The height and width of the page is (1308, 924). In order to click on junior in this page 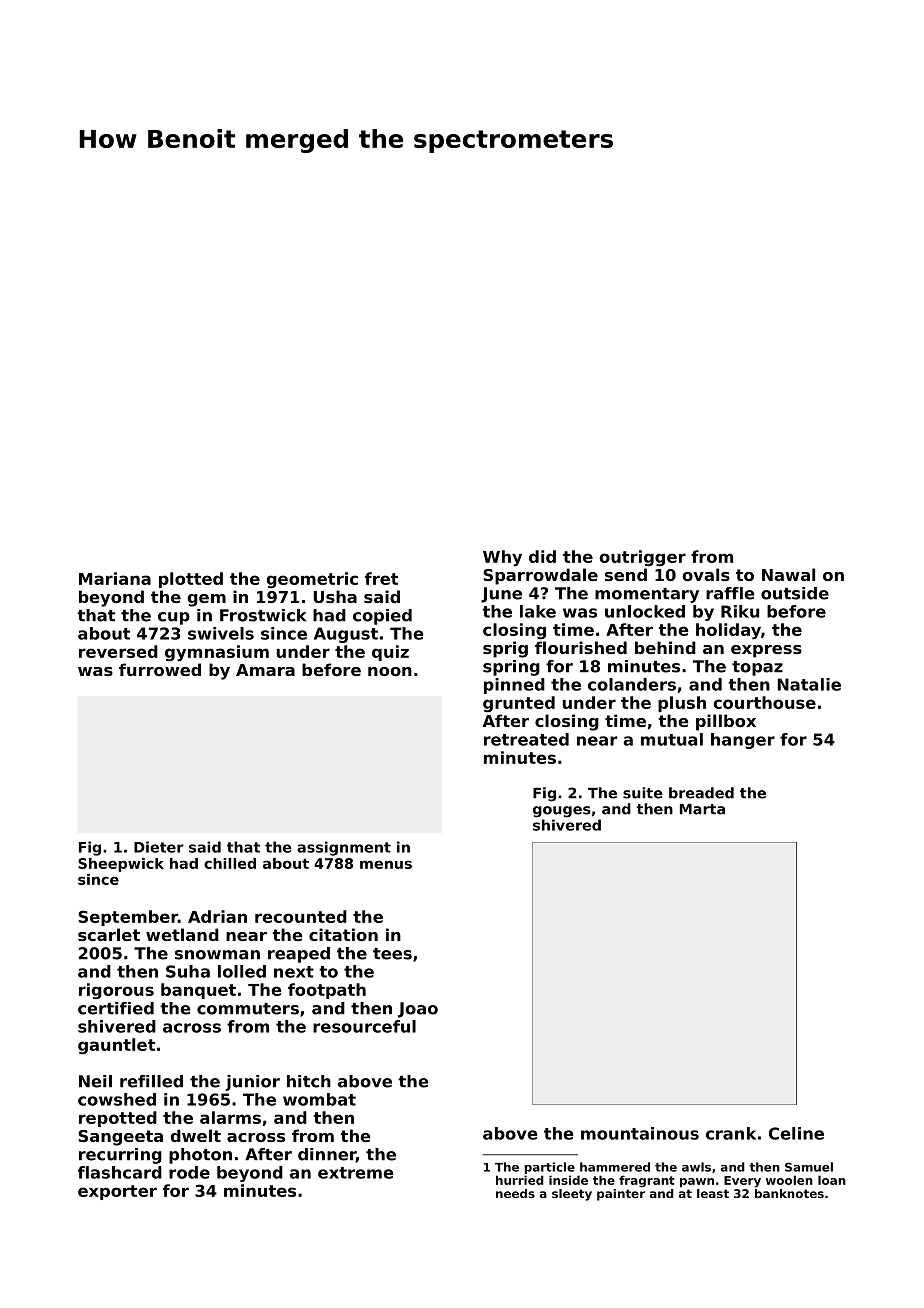, I will do `click(252, 1083)`.
